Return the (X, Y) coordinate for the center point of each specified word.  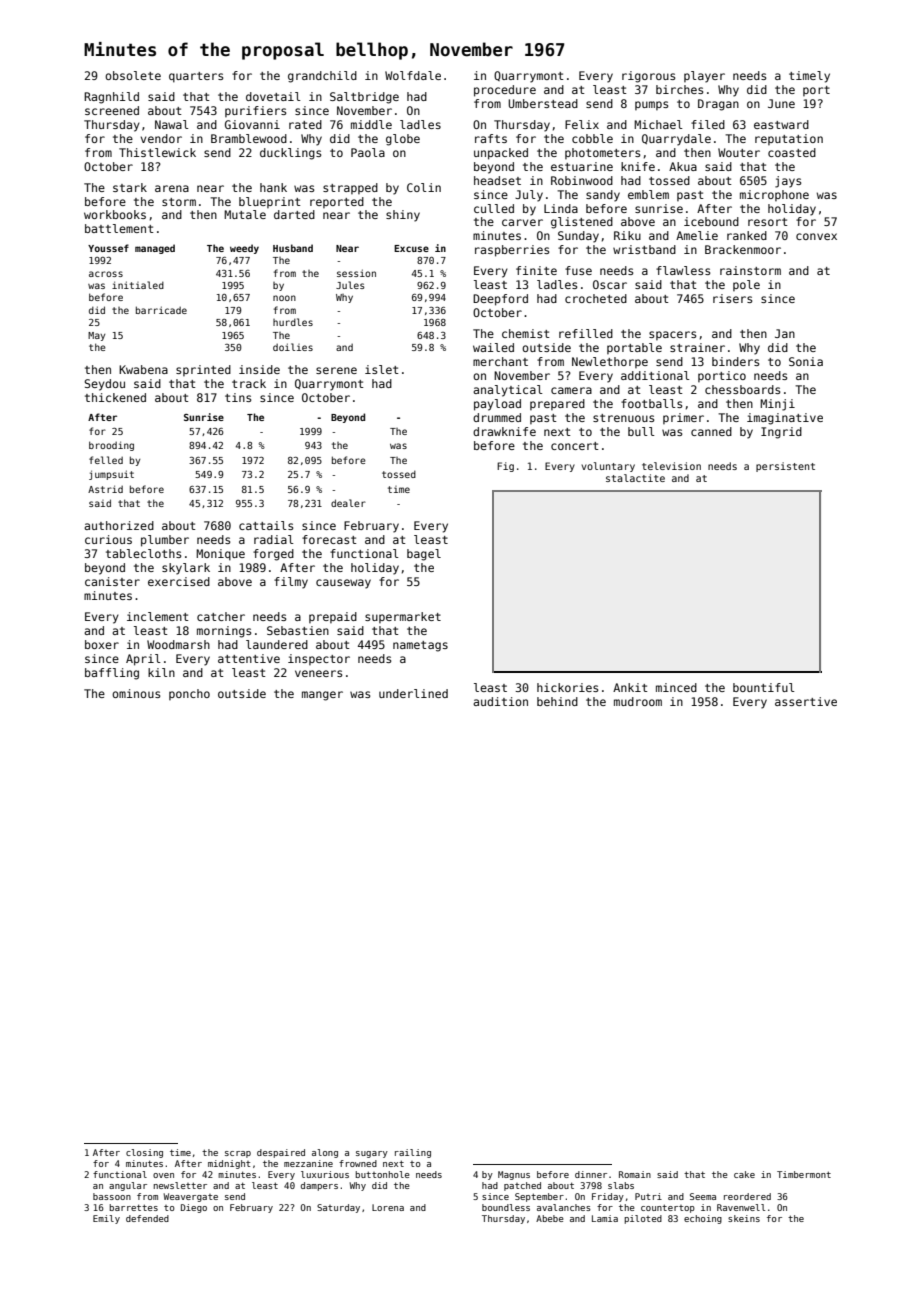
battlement (119, 228)
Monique (220, 555)
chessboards (742, 389)
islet (382, 369)
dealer (348, 503)
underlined (413, 693)
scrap (238, 1154)
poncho (189, 694)
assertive (806, 701)
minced (676, 687)
